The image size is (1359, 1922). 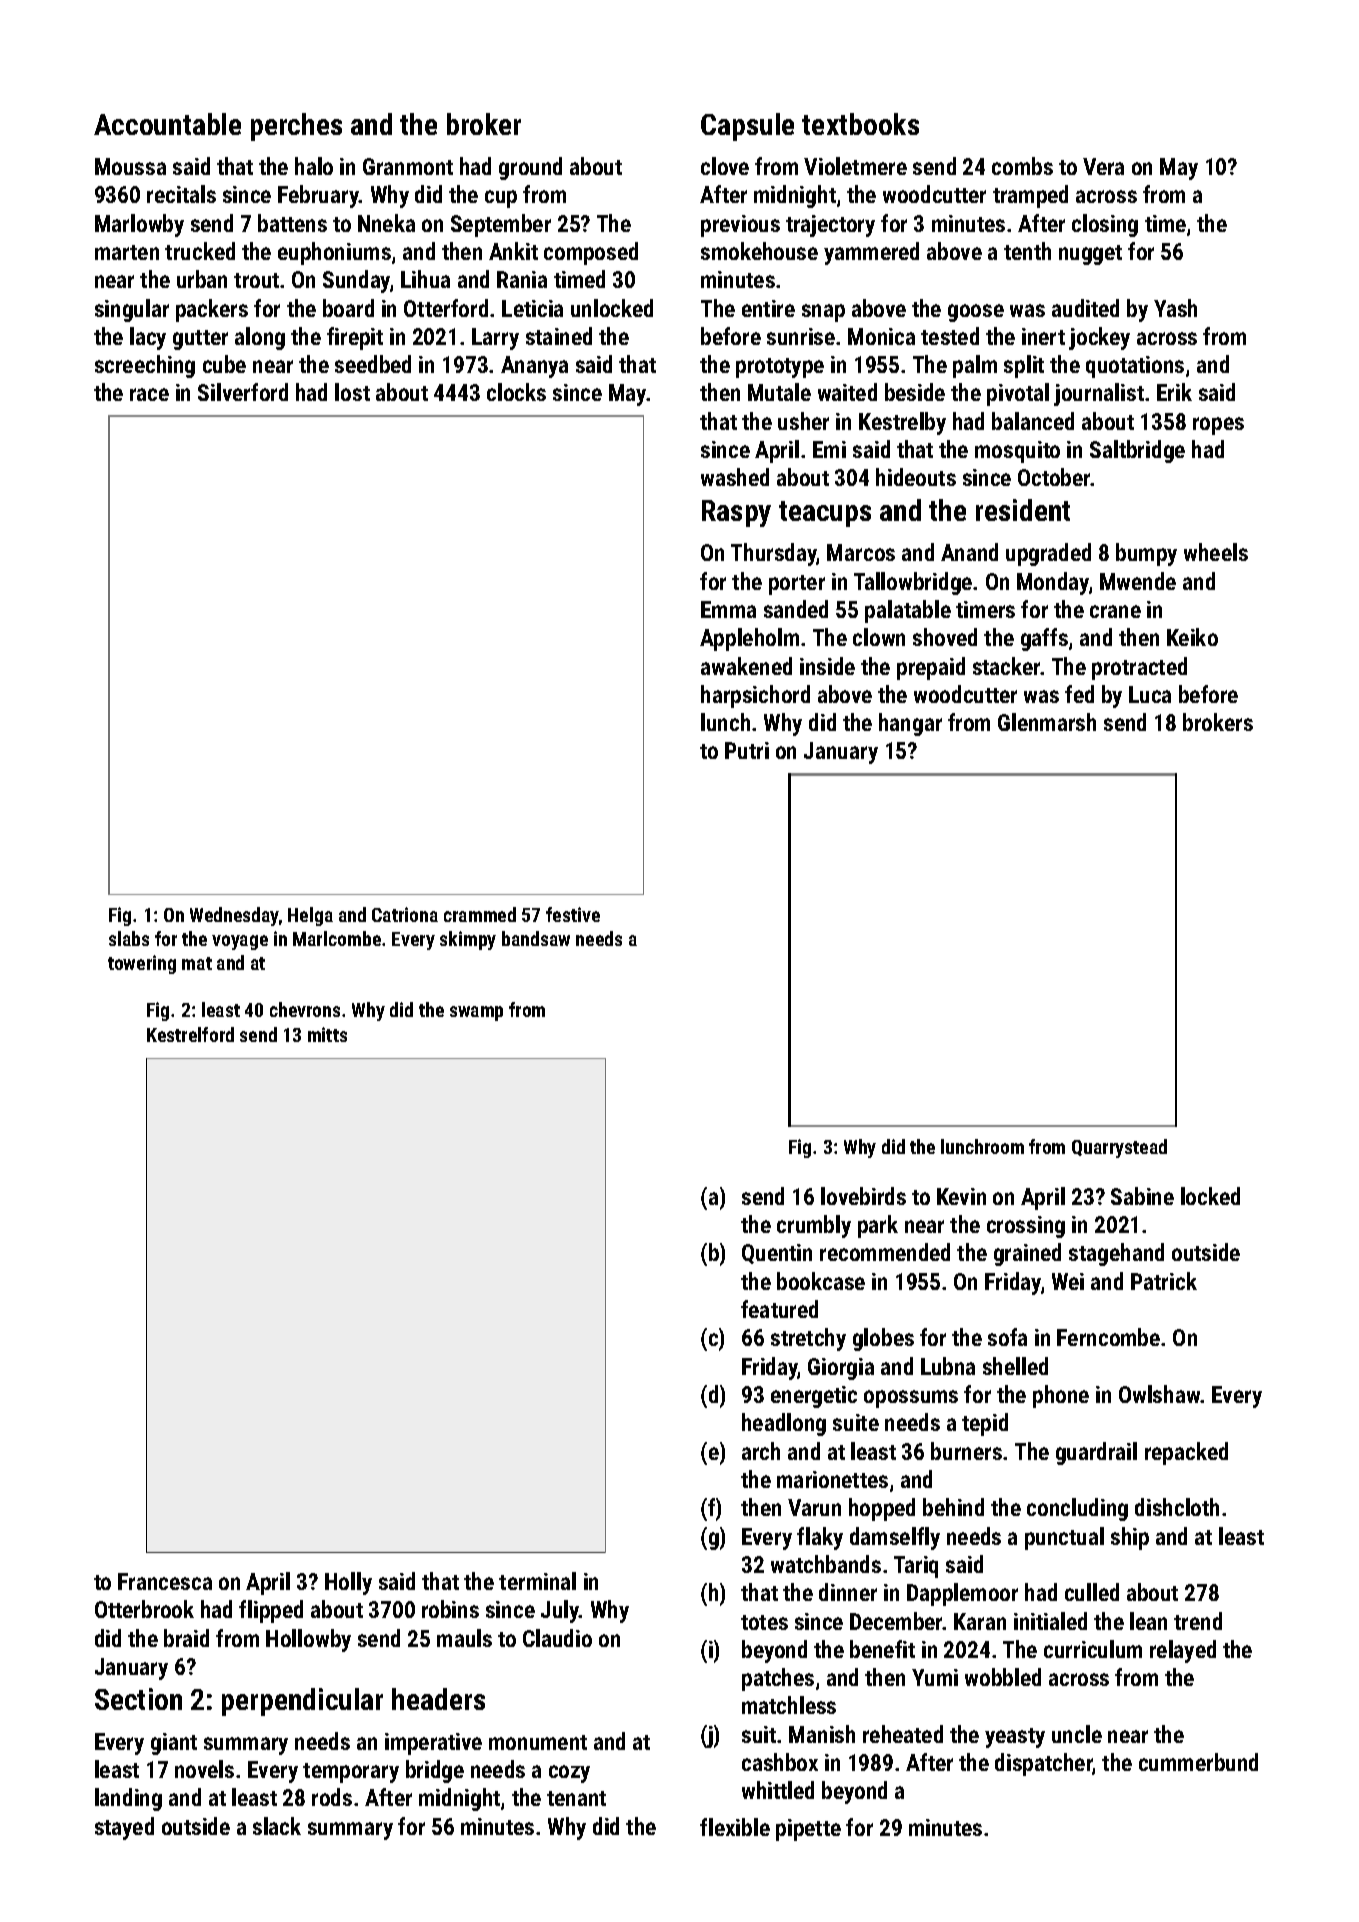 What do you see at coordinates (277, 1826) in the screenshot?
I see `slack` at bounding box center [277, 1826].
